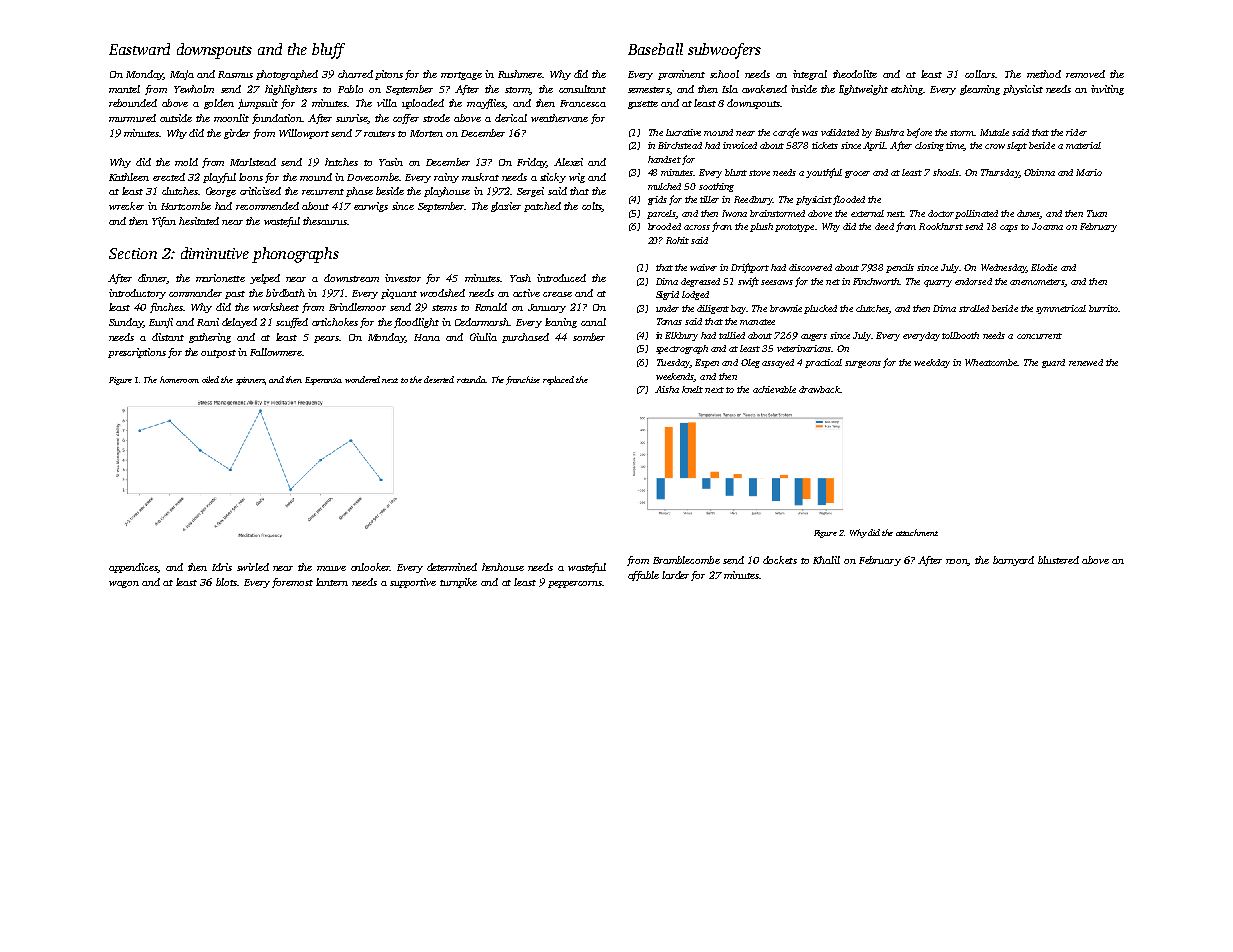 The image size is (1233, 952). Describe the element at coordinates (592, 207) in the screenshot. I see `colts` at that location.
